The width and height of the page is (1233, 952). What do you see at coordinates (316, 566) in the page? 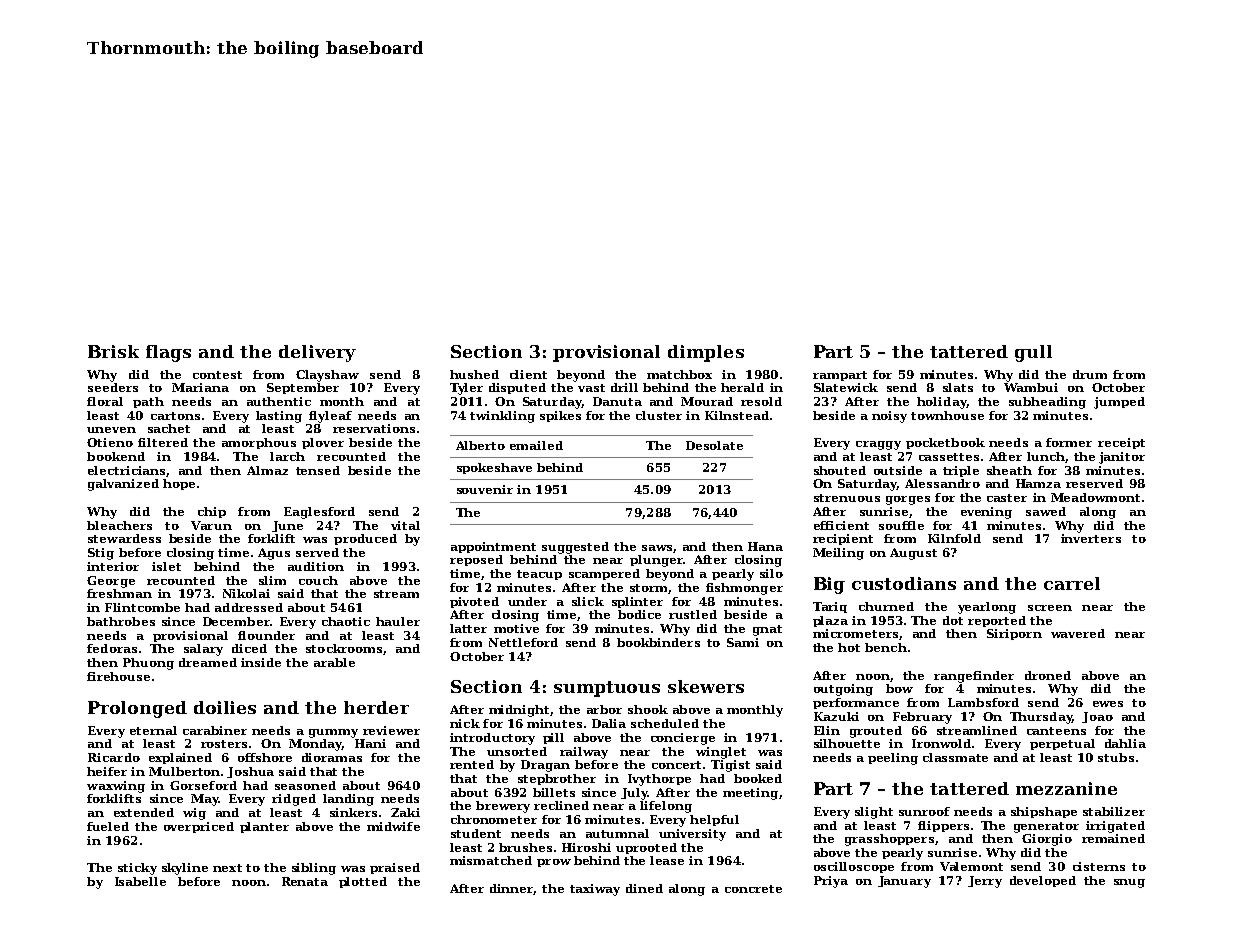
I see `audition` at bounding box center [316, 566].
